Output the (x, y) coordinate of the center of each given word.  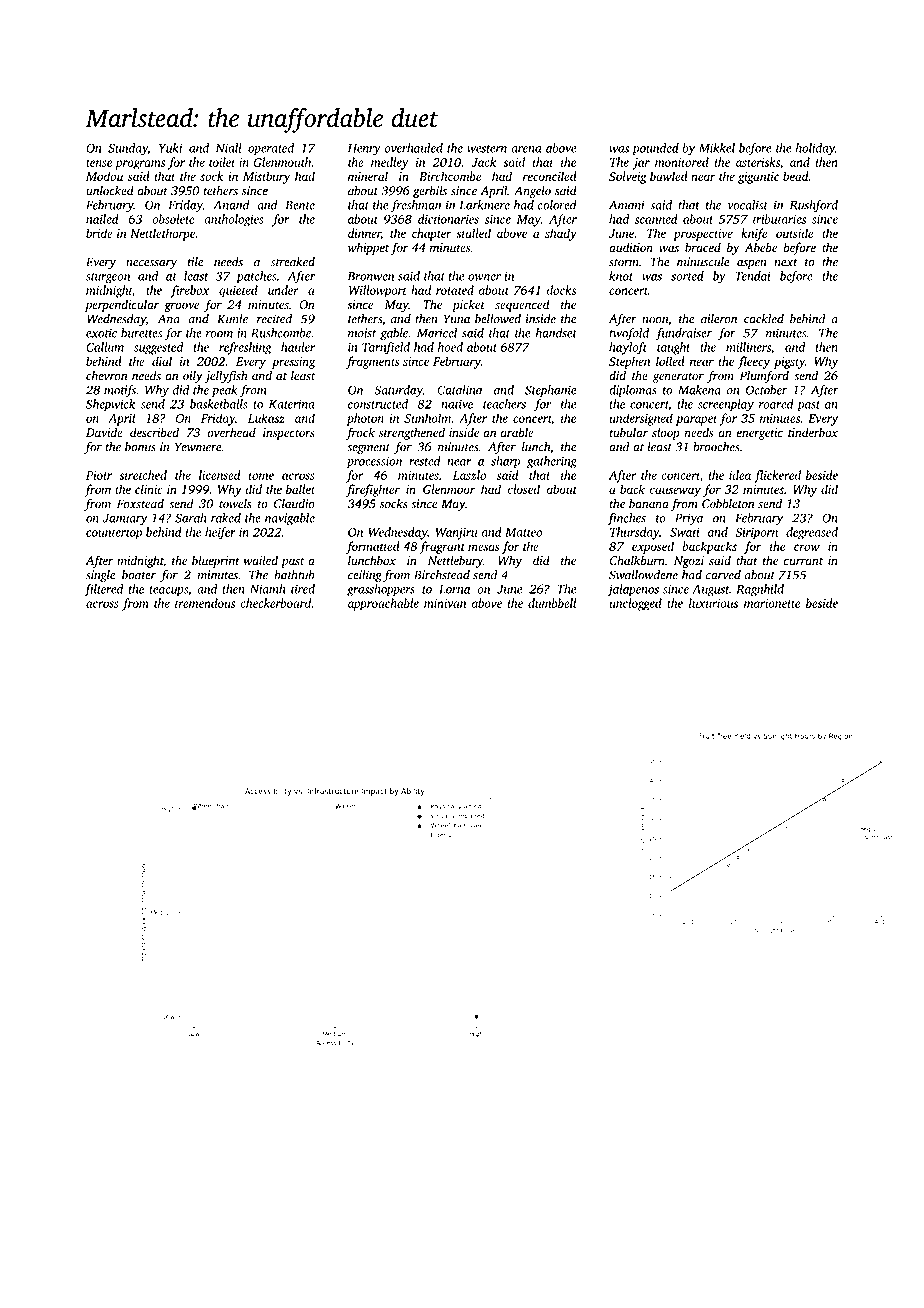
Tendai (753, 276)
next (786, 263)
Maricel (437, 333)
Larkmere (484, 205)
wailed (261, 560)
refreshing (245, 348)
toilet (222, 162)
